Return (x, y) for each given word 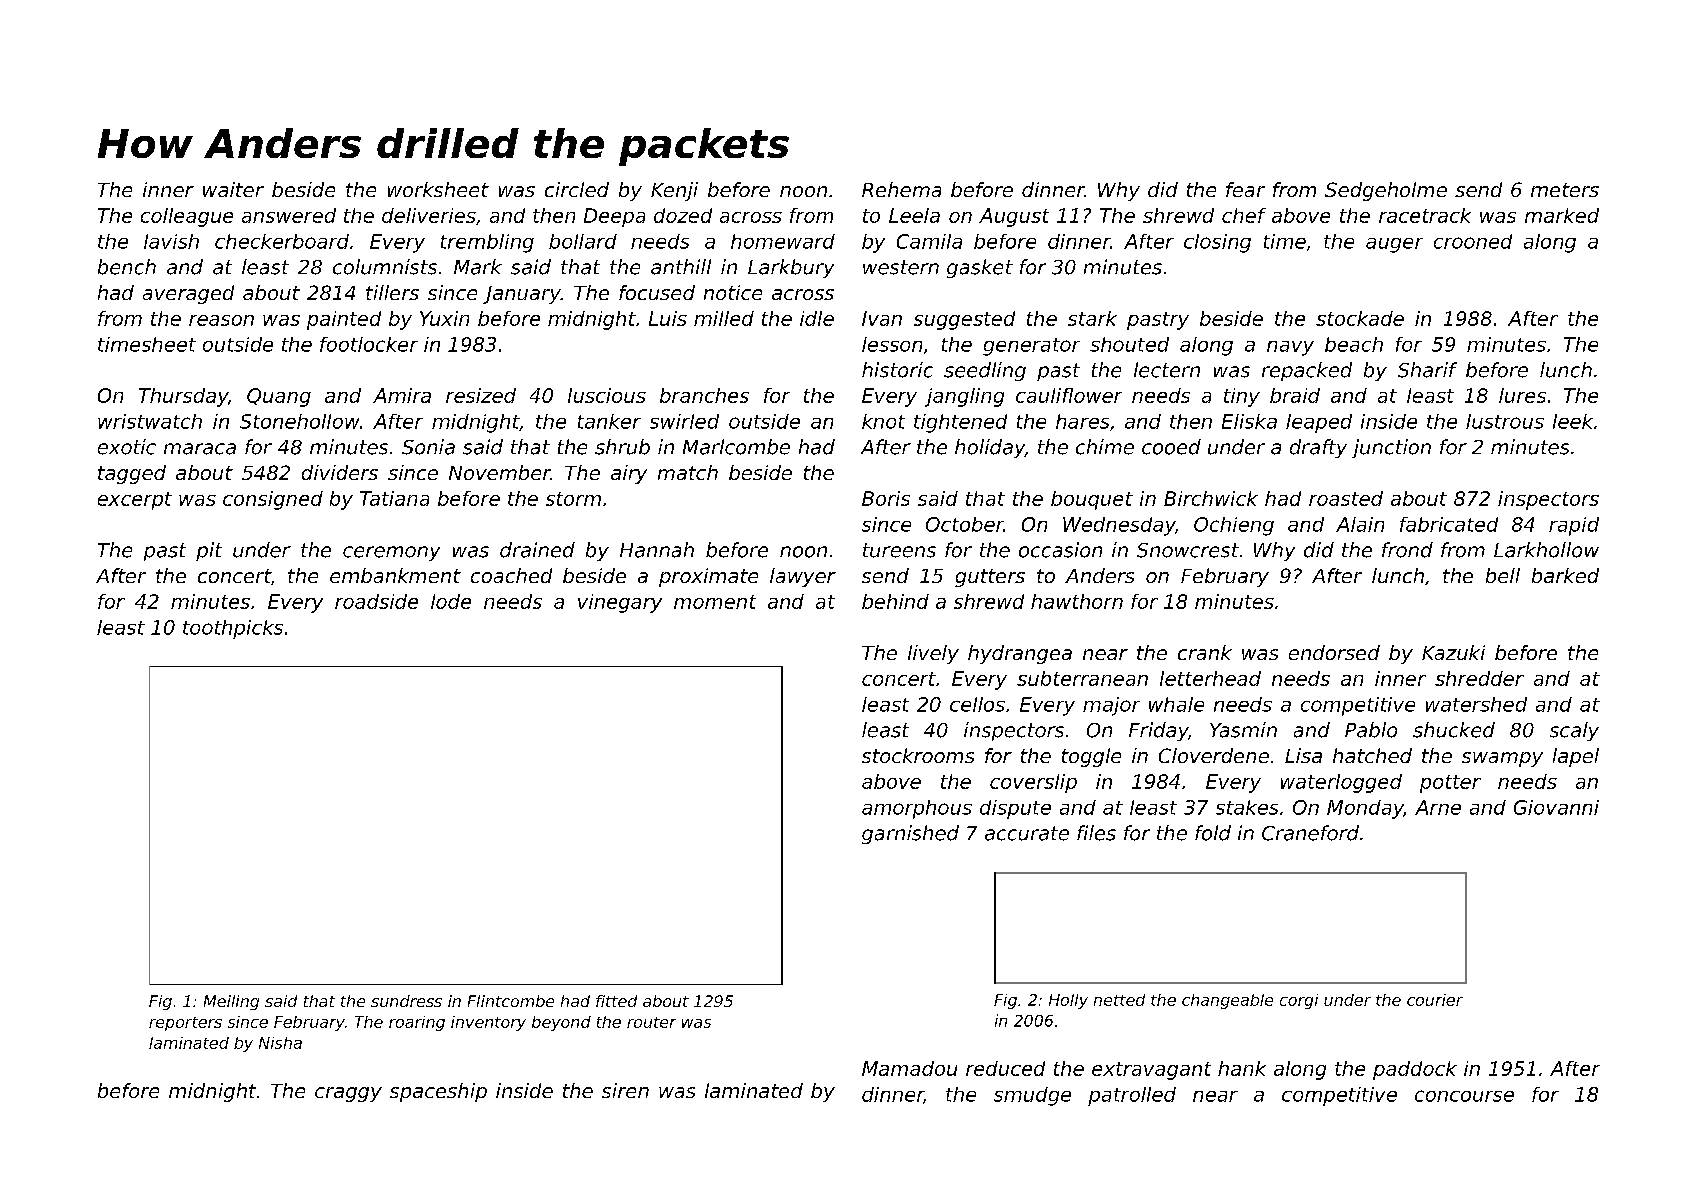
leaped (1319, 423)
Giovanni (1556, 807)
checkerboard (282, 241)
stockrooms (918, 755)
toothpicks (233, 629)
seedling (985, 371)
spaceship (438, 1092)
